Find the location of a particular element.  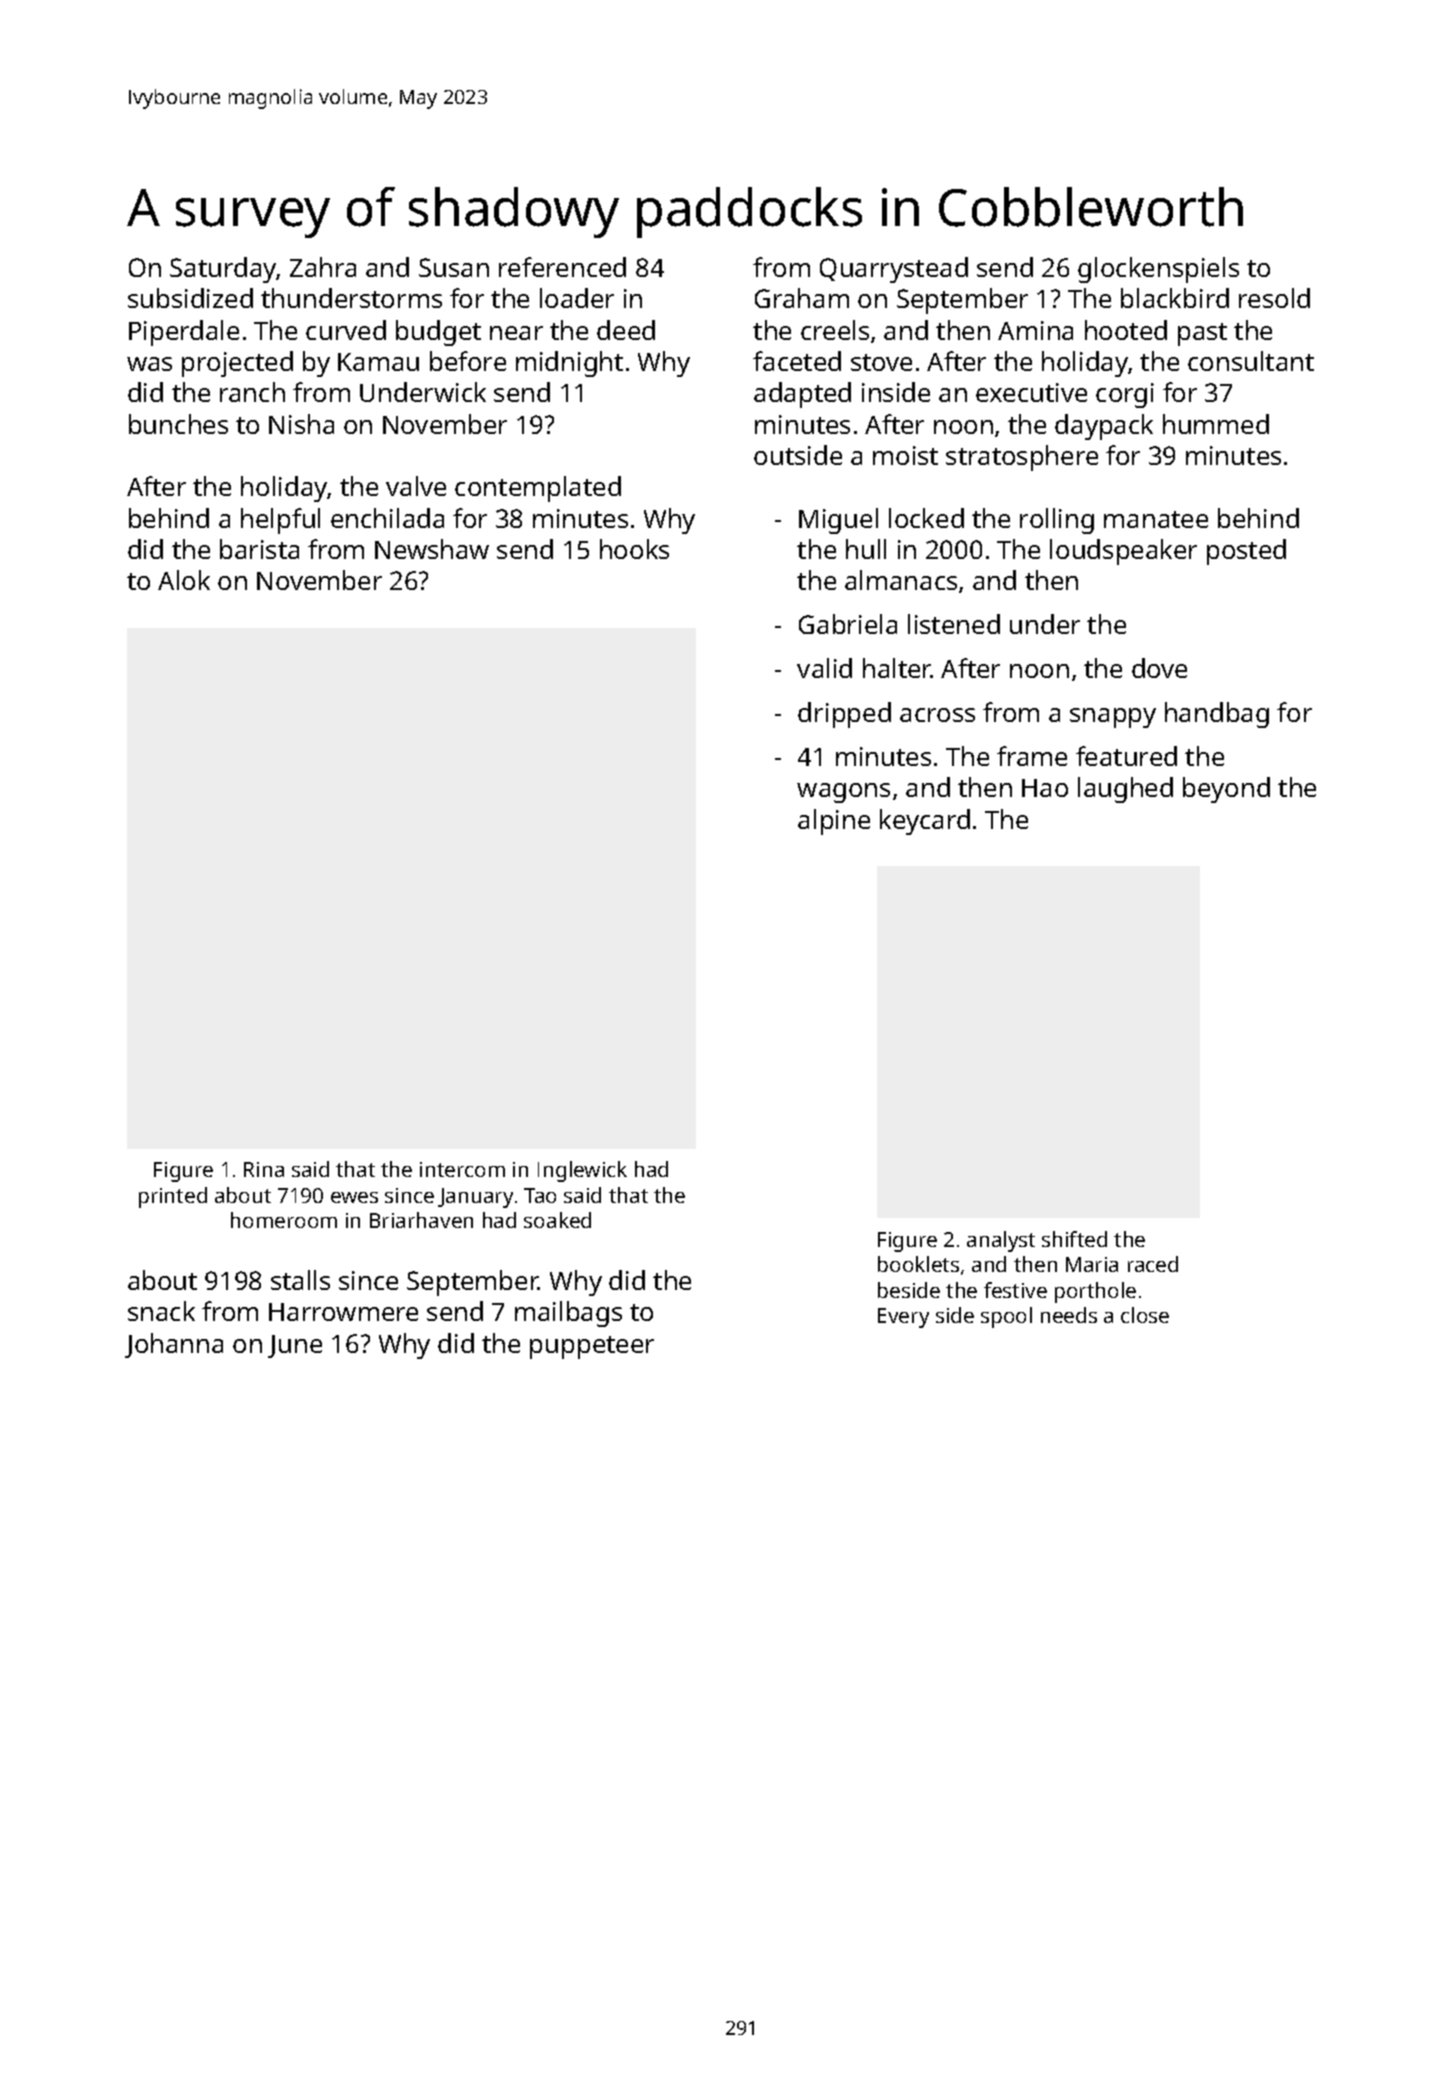

laughed is located at coordinates (1125, 790).
